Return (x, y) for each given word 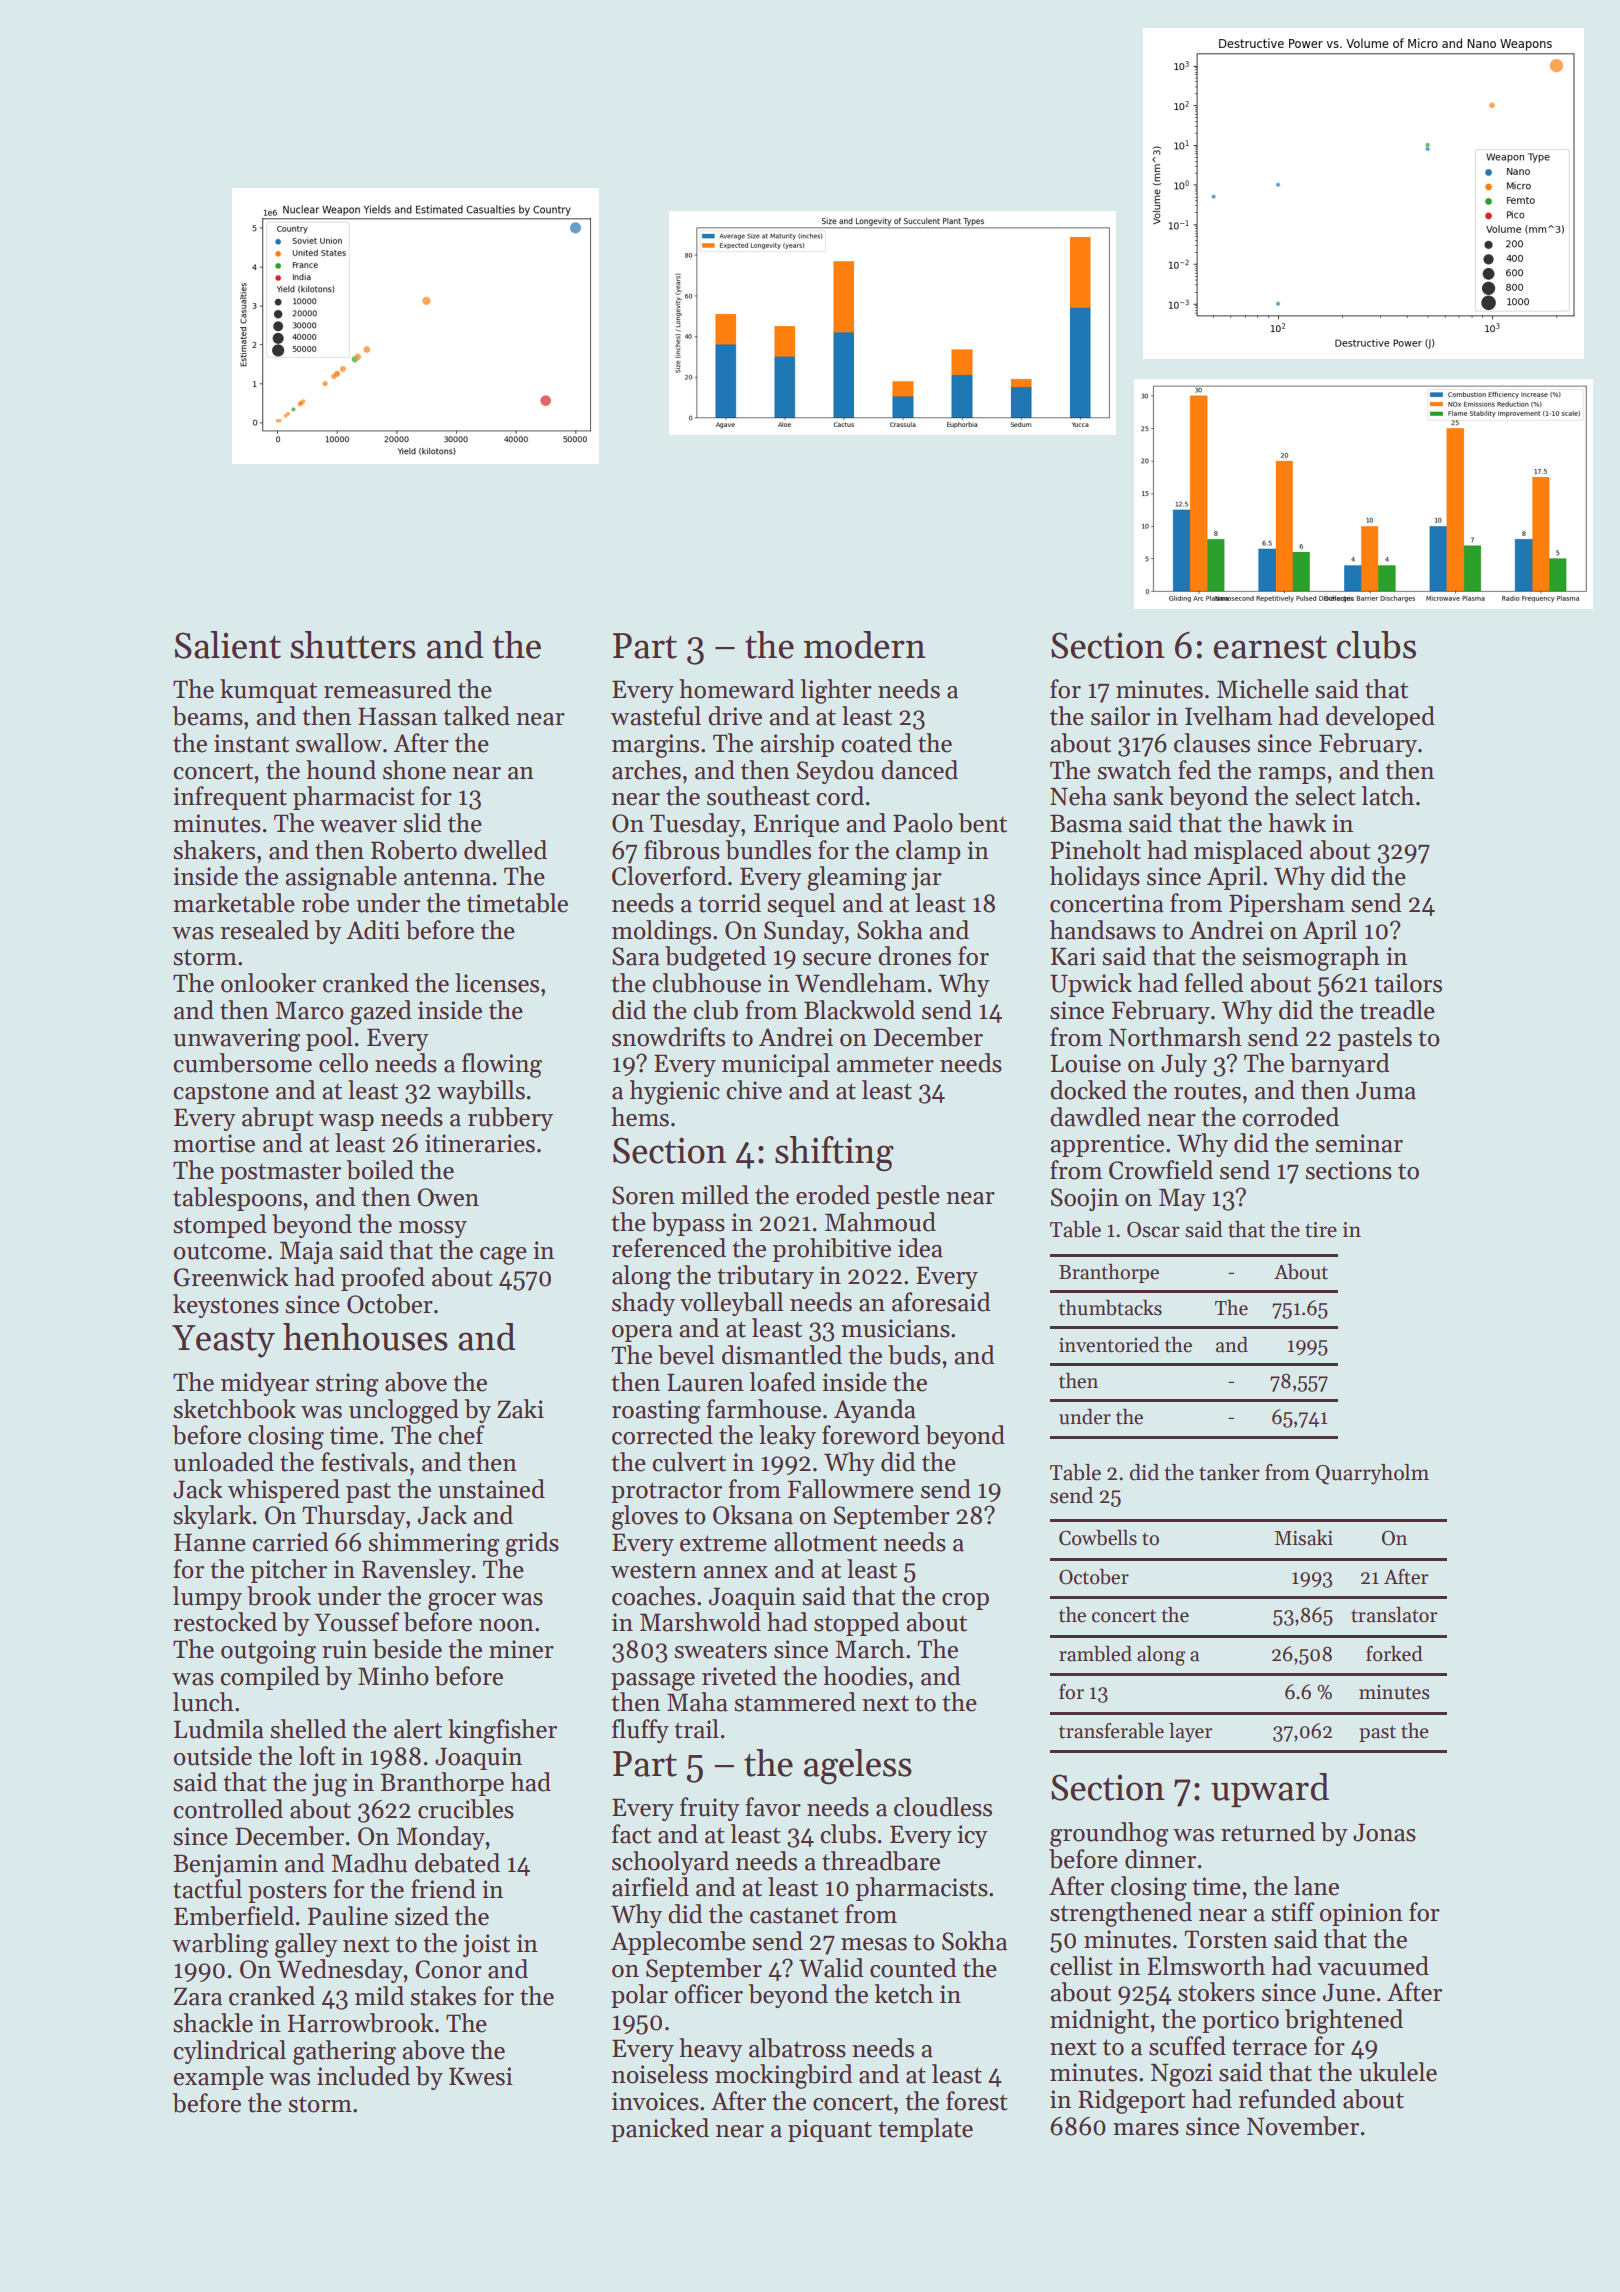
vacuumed (1373, 1966)
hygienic (675, 1092)
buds (914, 1355)
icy (972, 1836)
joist (486, 1945)
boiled (380, 1170)
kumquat (268, 691)
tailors (1408, 983)
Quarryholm (1372, 1474)
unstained (491, 1489)
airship (797, 745)
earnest (1270, 647)
